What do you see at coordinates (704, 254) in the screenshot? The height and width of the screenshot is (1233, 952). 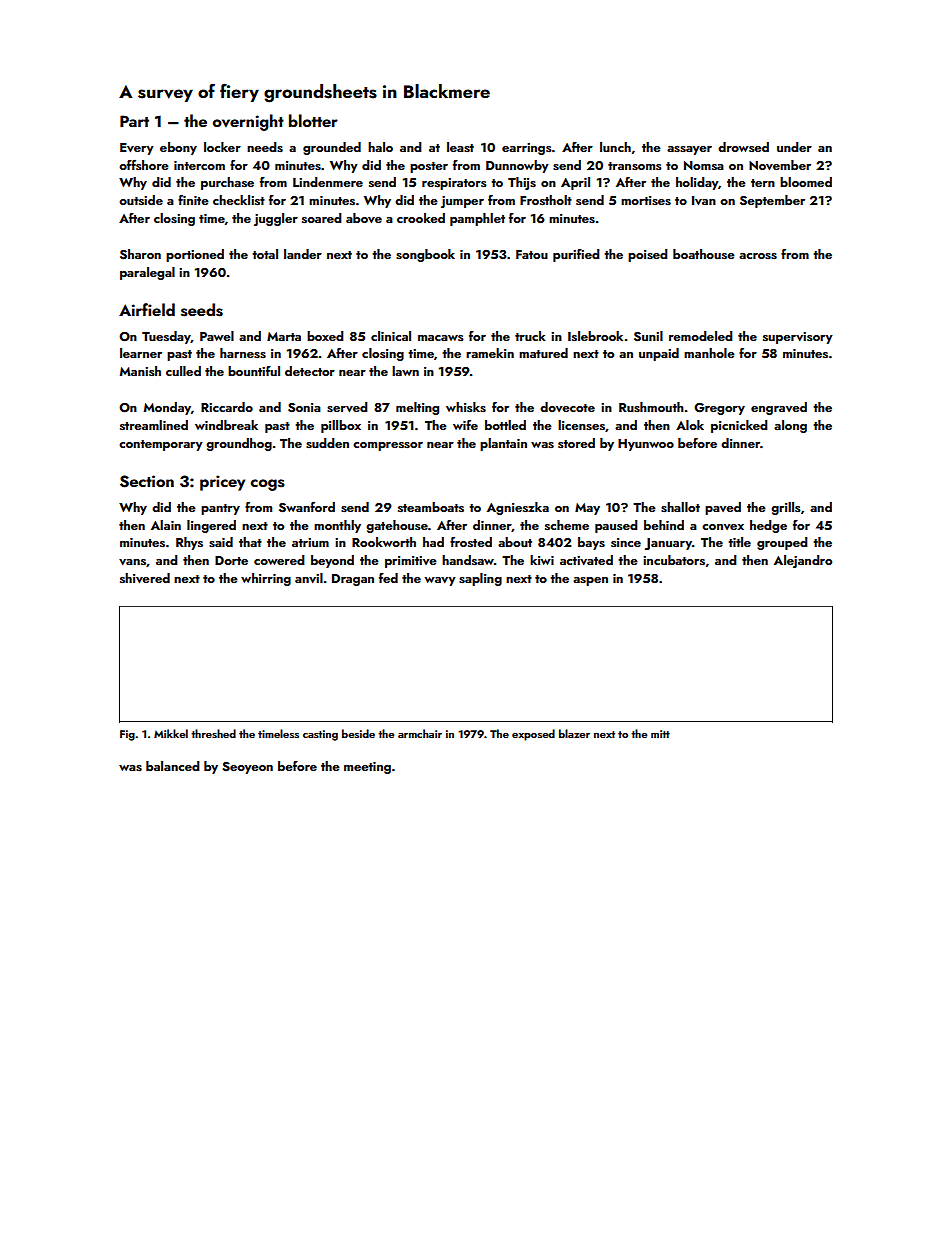 I see `boathouse` at bounding box center [704, 254].
